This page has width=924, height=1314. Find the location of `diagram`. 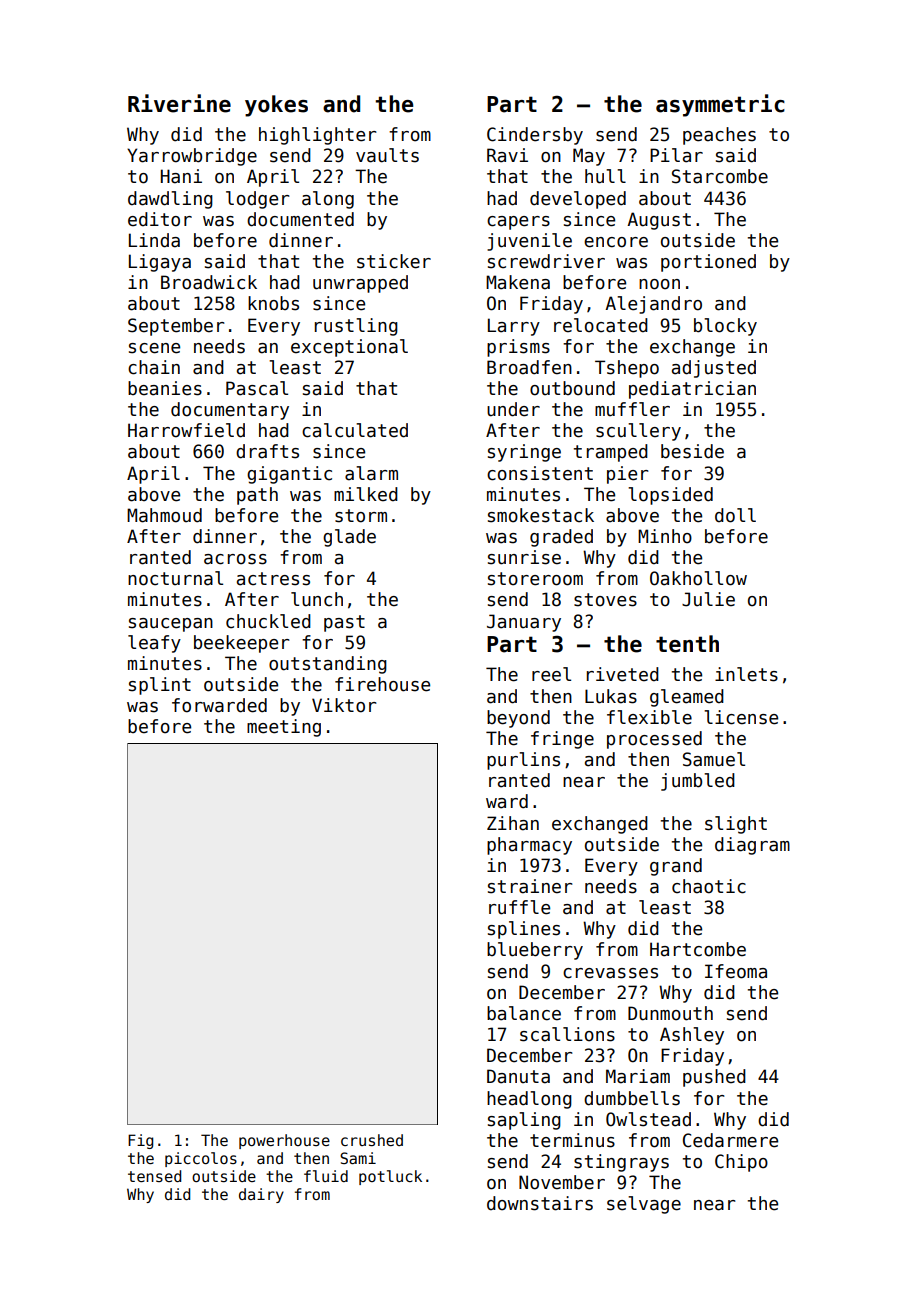

diagram is located at coordinates (752, 846).
